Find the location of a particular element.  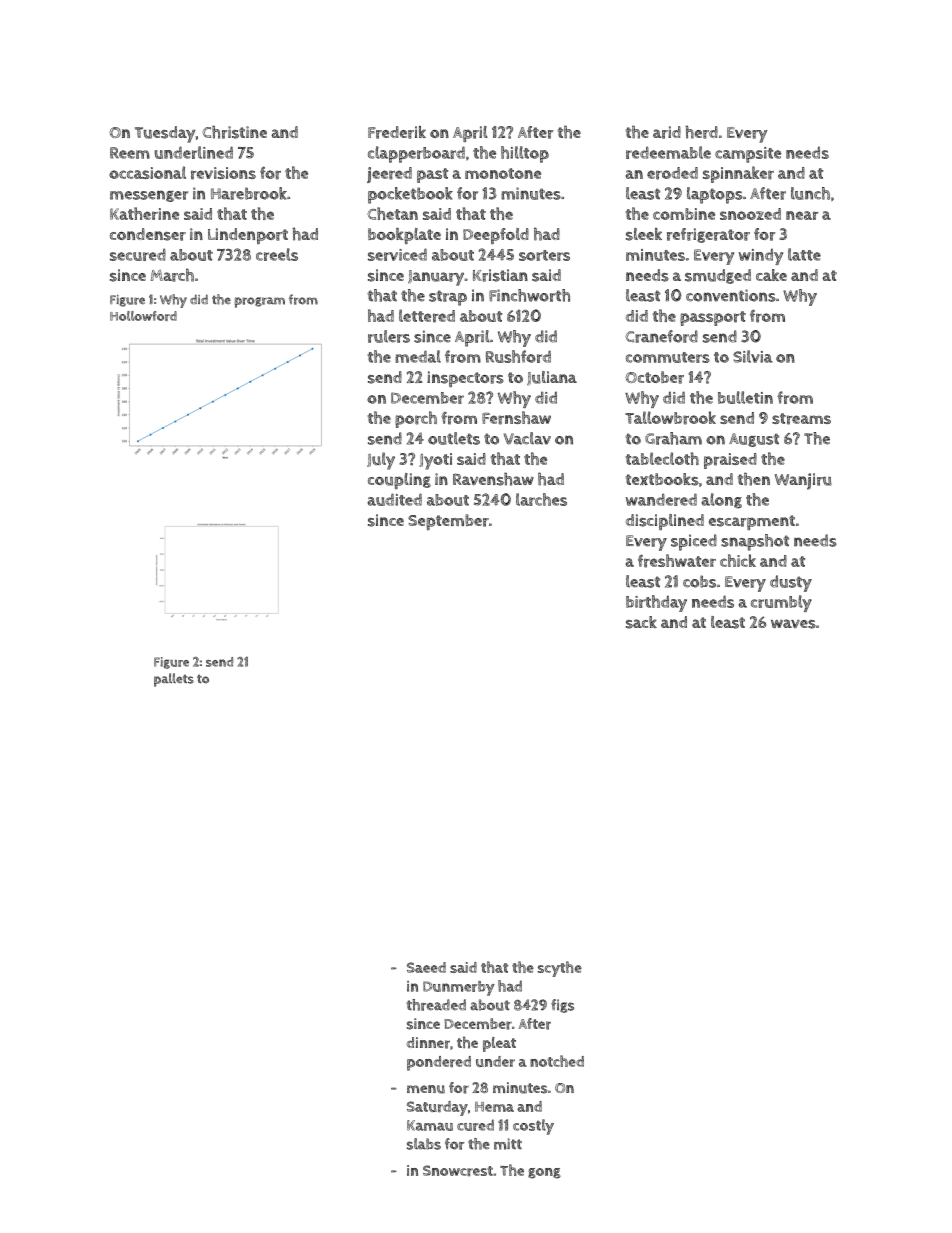

cake is located at coordinates (771, 275).
